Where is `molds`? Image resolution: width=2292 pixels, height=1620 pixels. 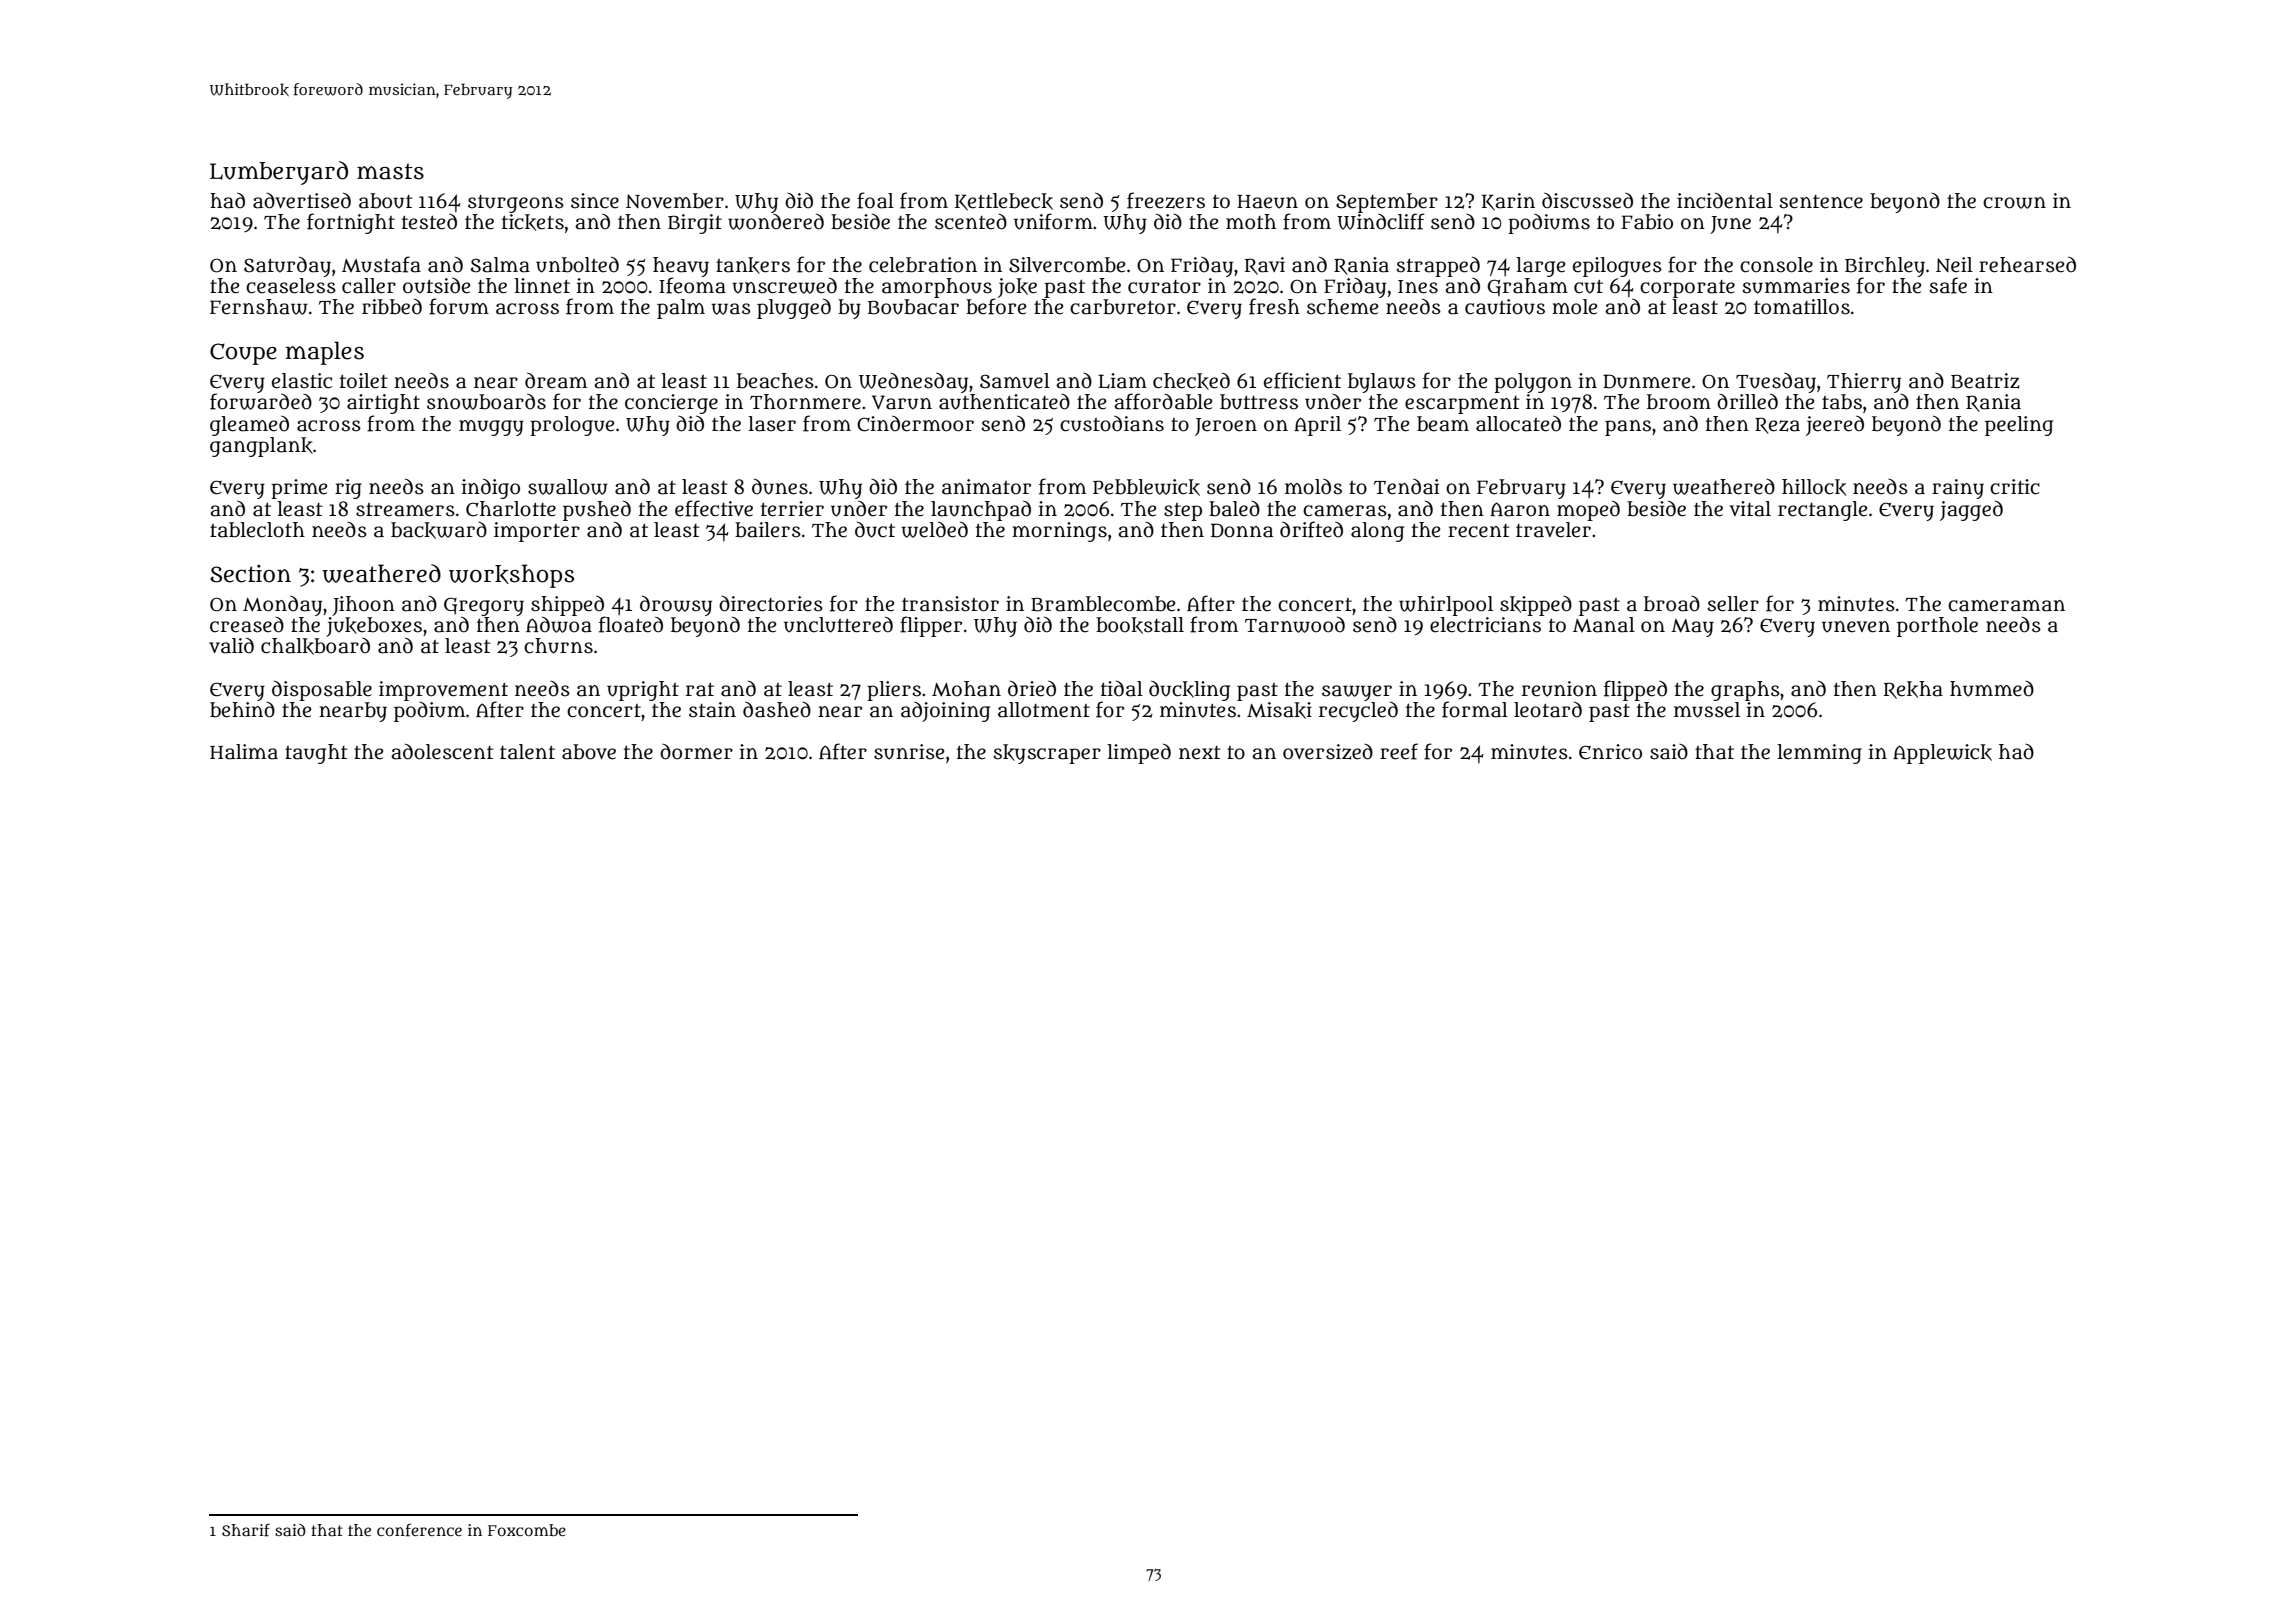 molds is located at coordinates (1313, 487).
